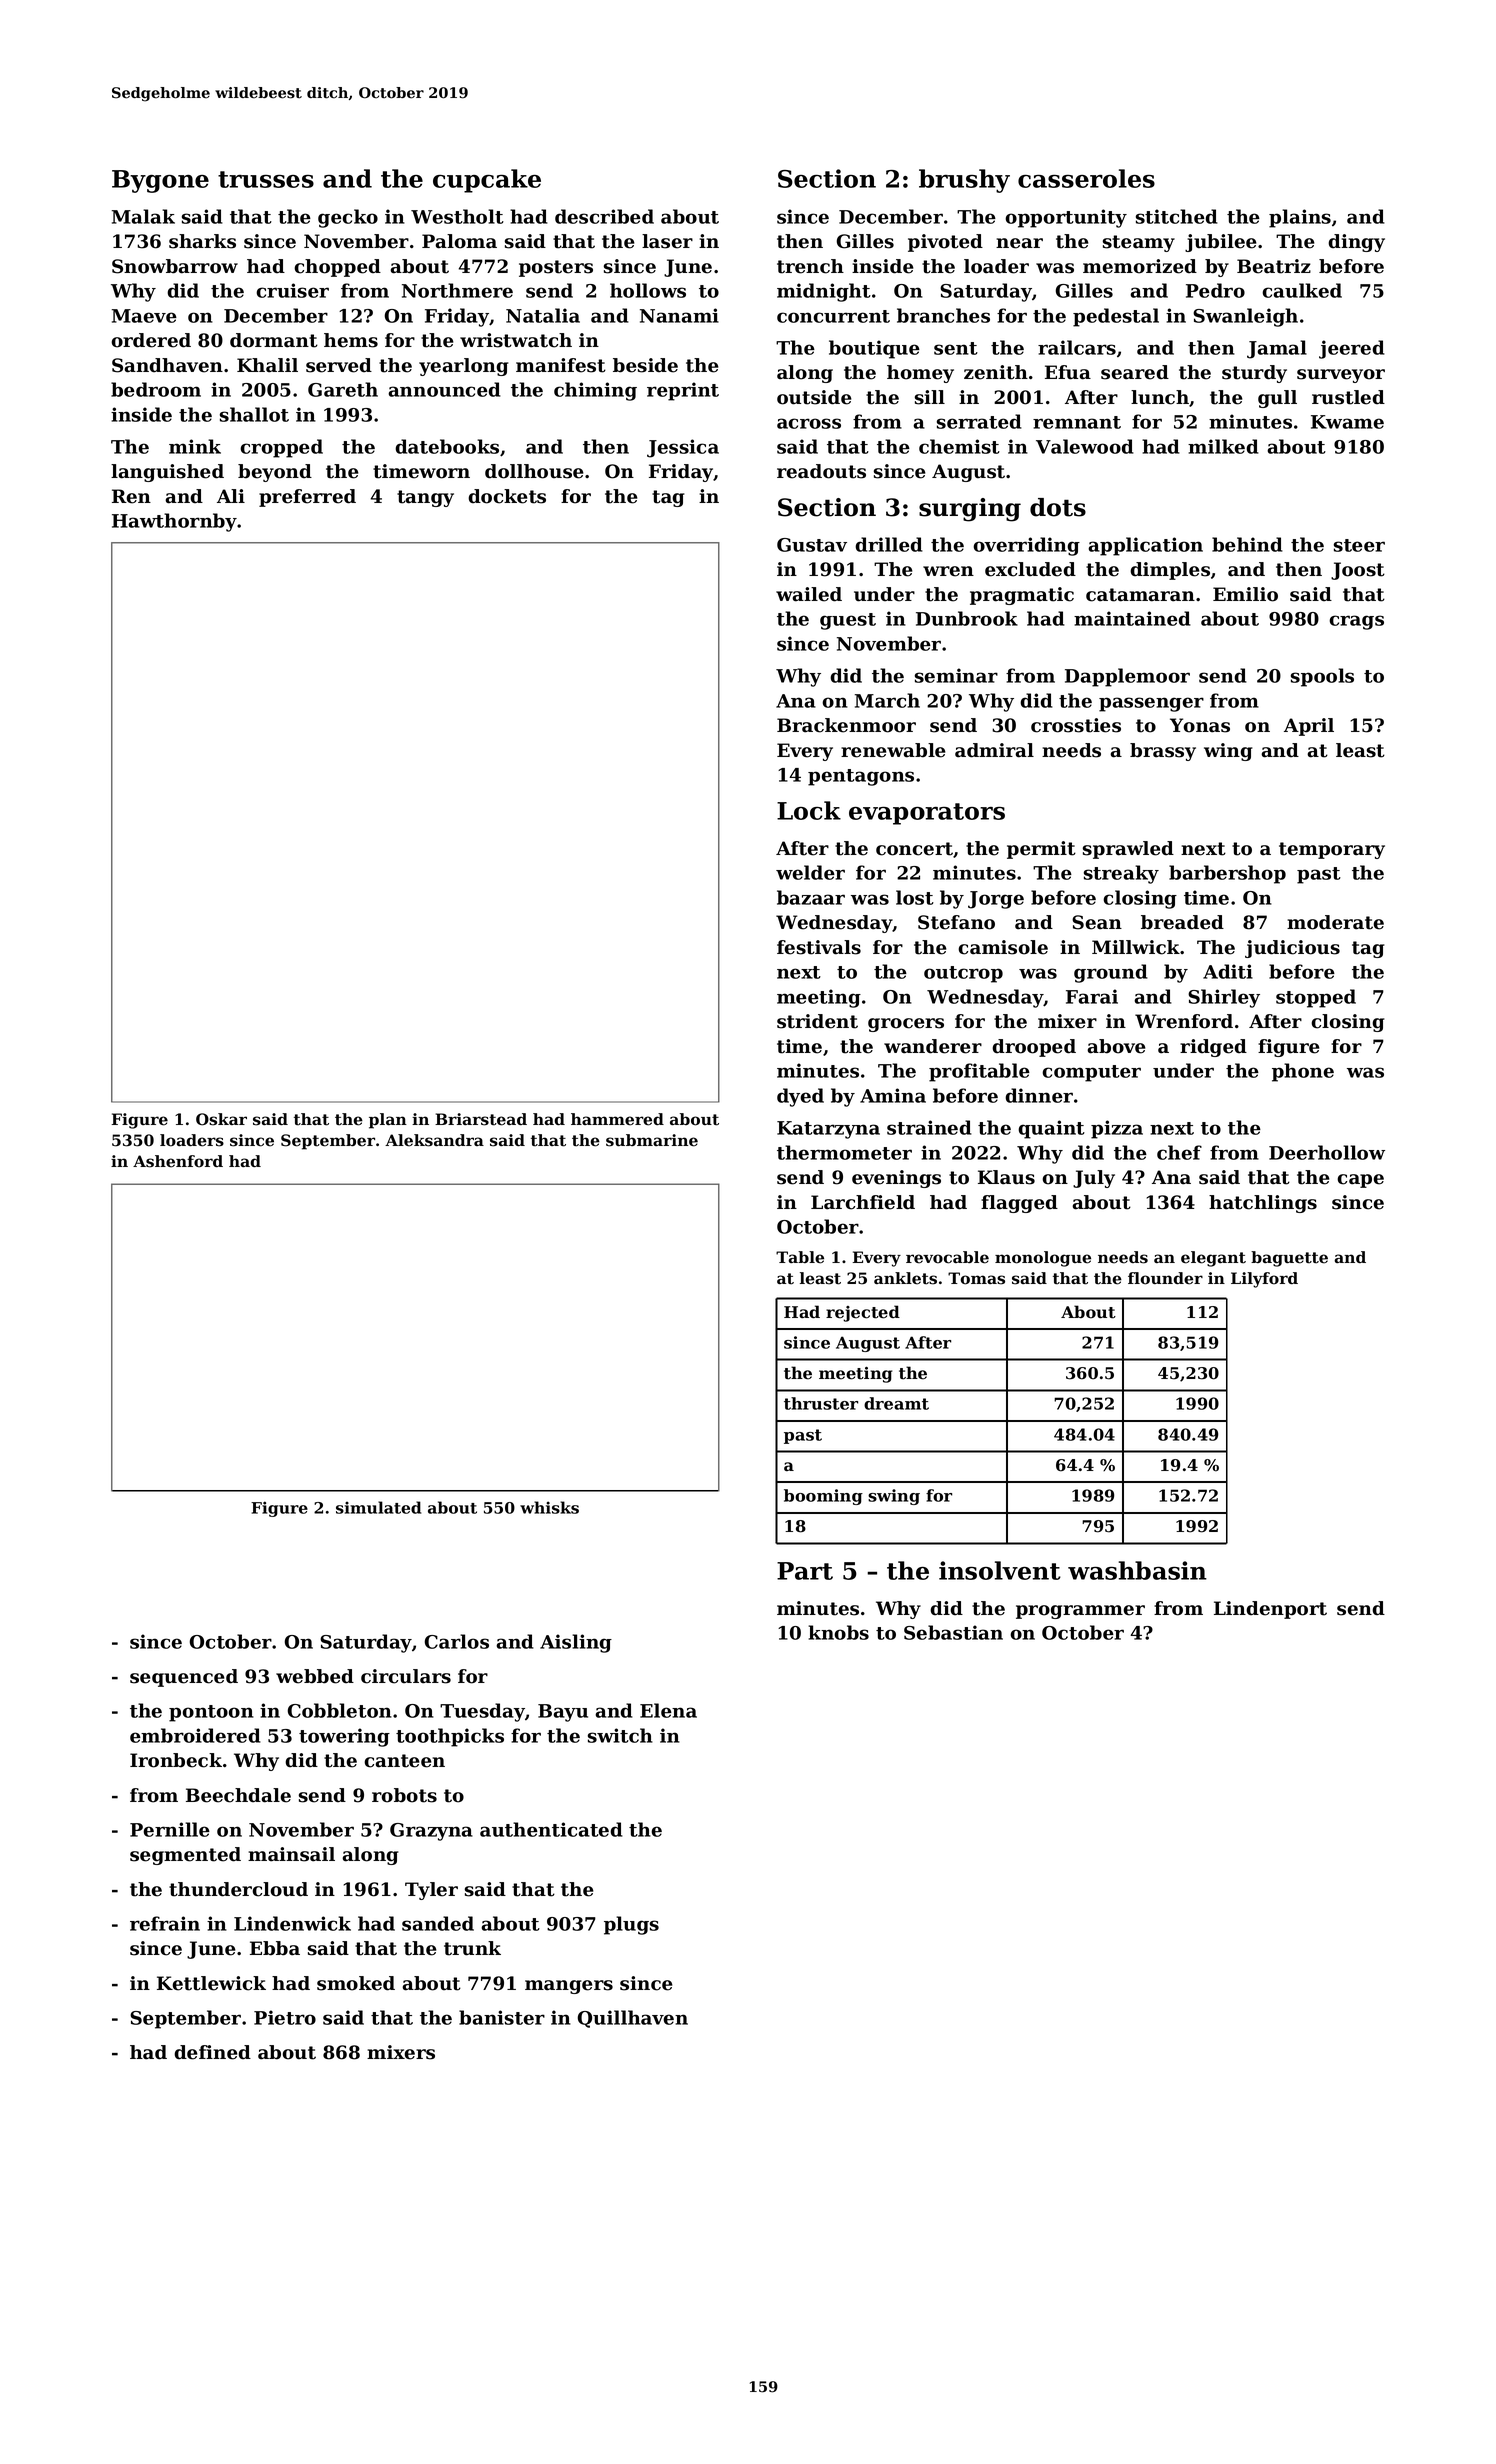  What do you see at coordinates (464, 367) in the image?
I see `yearlong` at bounding box center [464, 367].
